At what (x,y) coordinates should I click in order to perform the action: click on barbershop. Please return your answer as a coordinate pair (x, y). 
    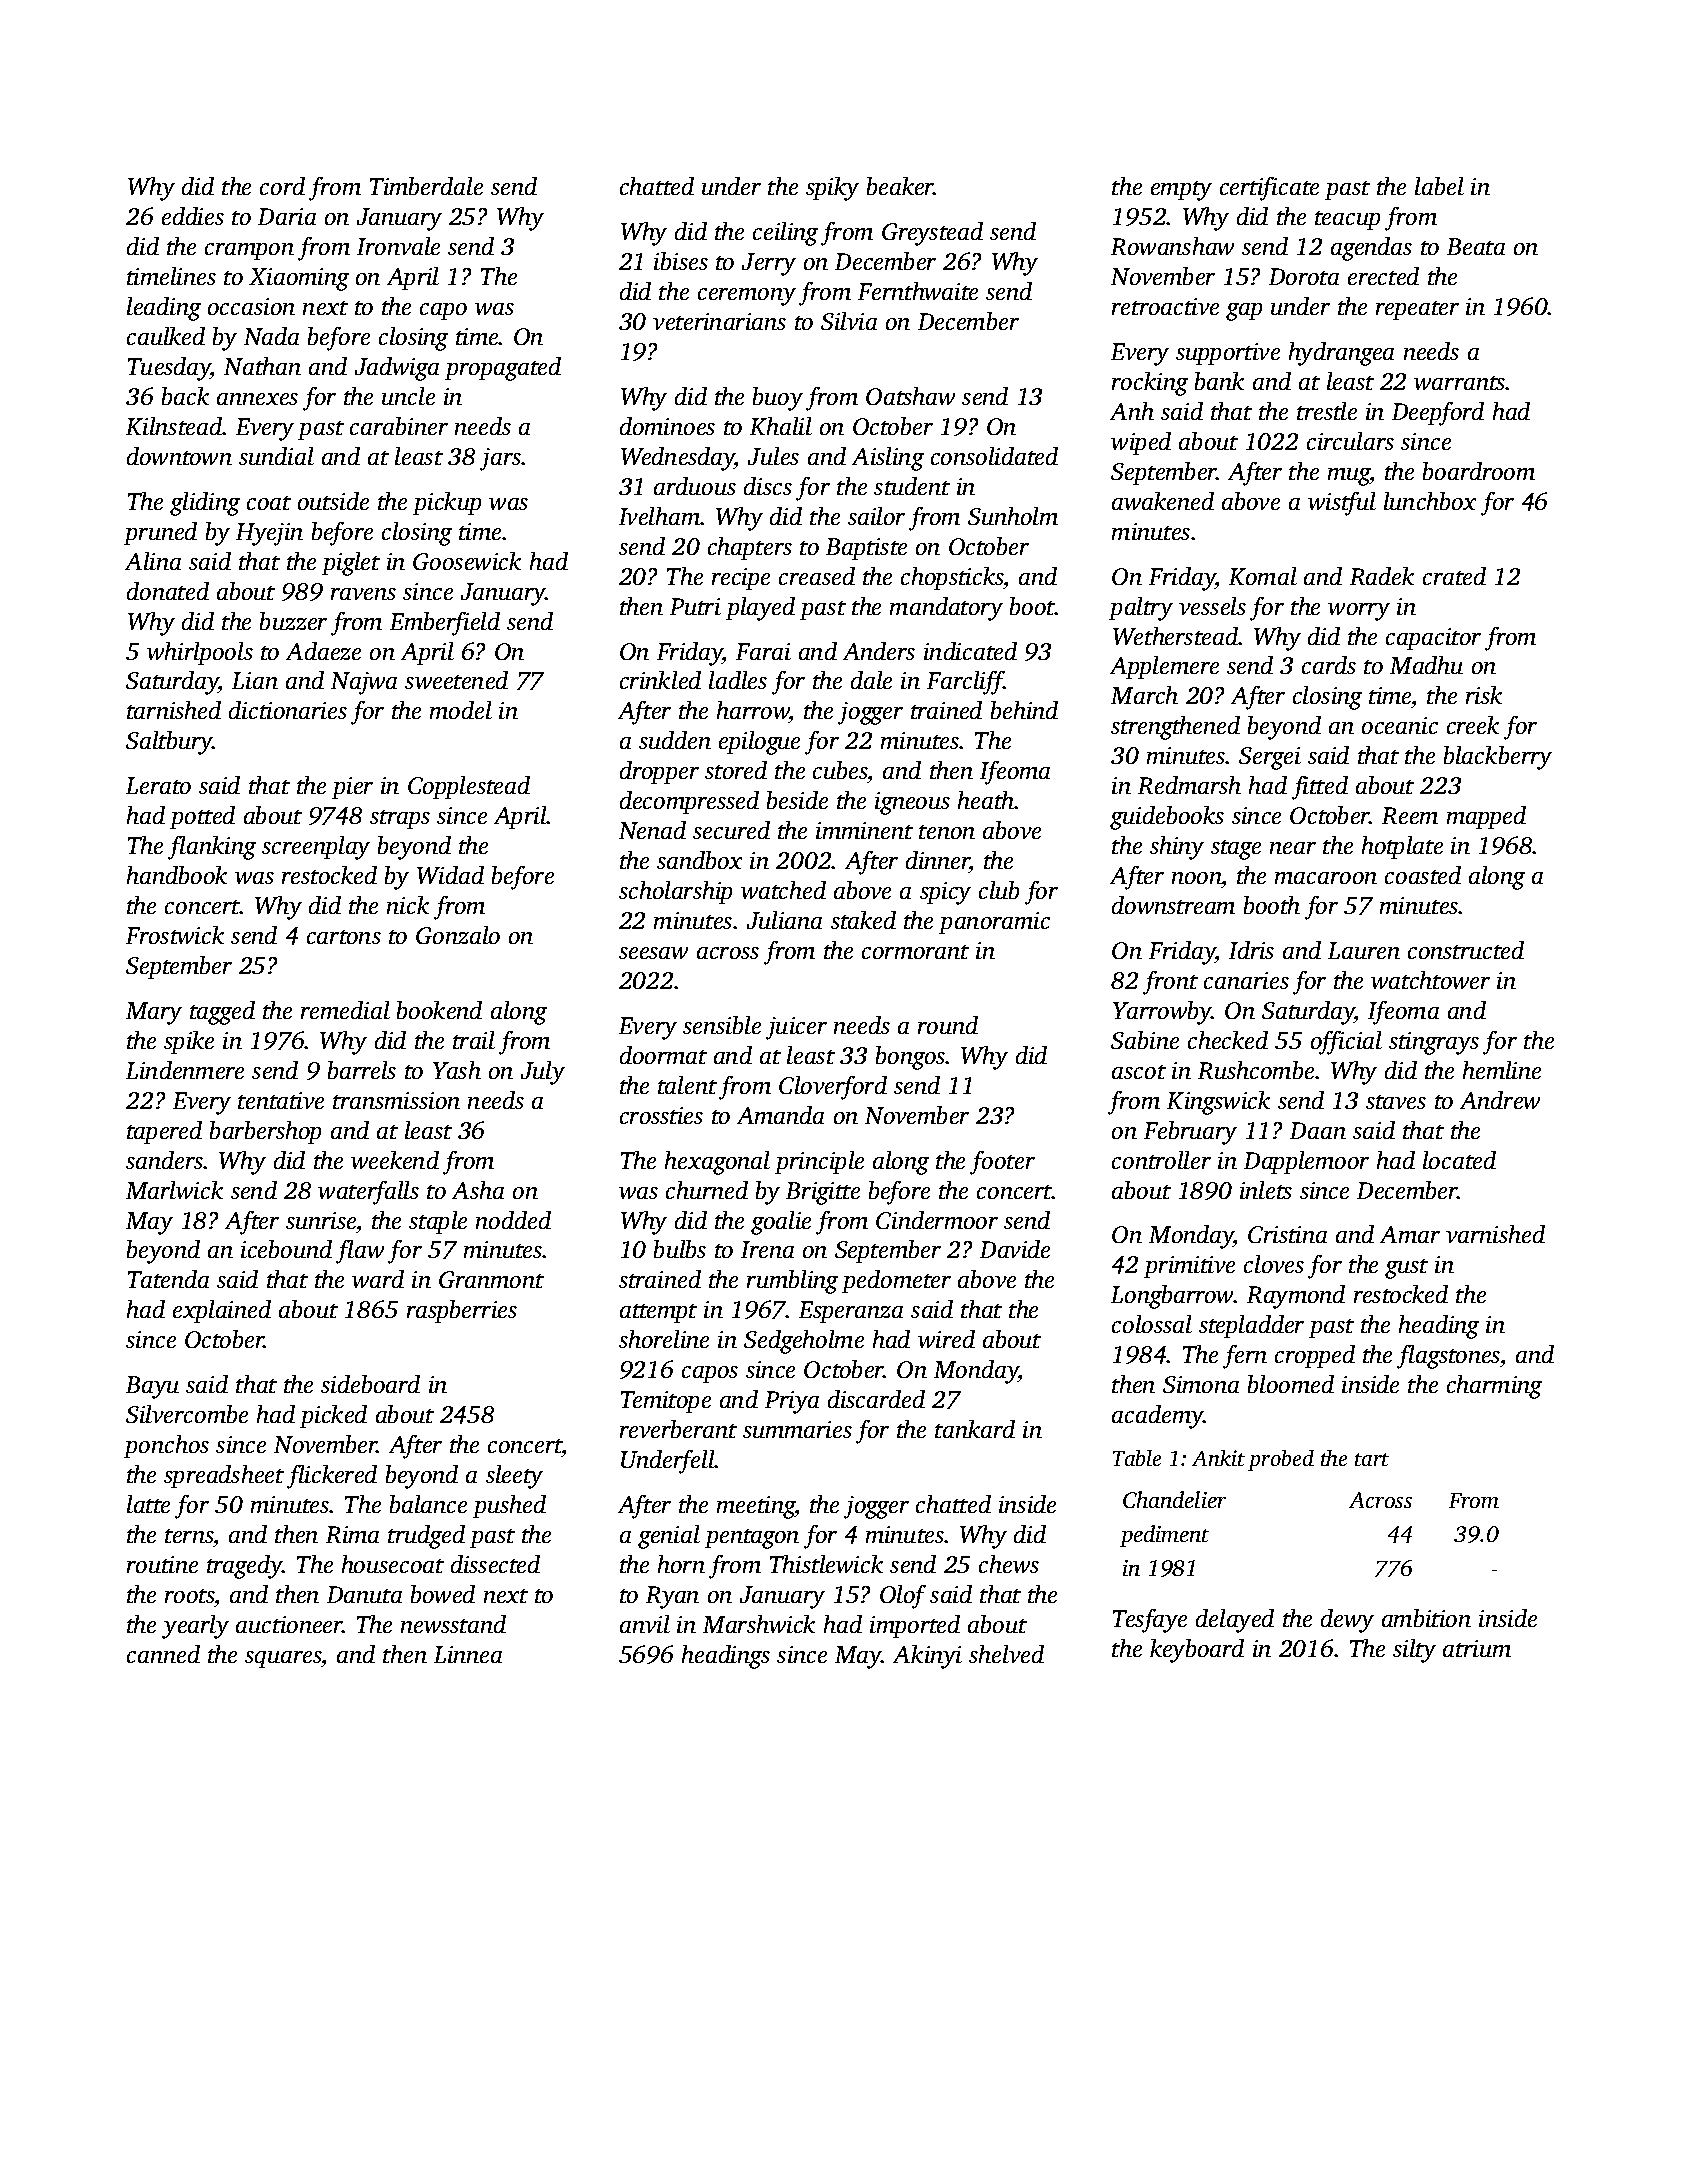
    Looking at the image, I should click on (265, 1132).
